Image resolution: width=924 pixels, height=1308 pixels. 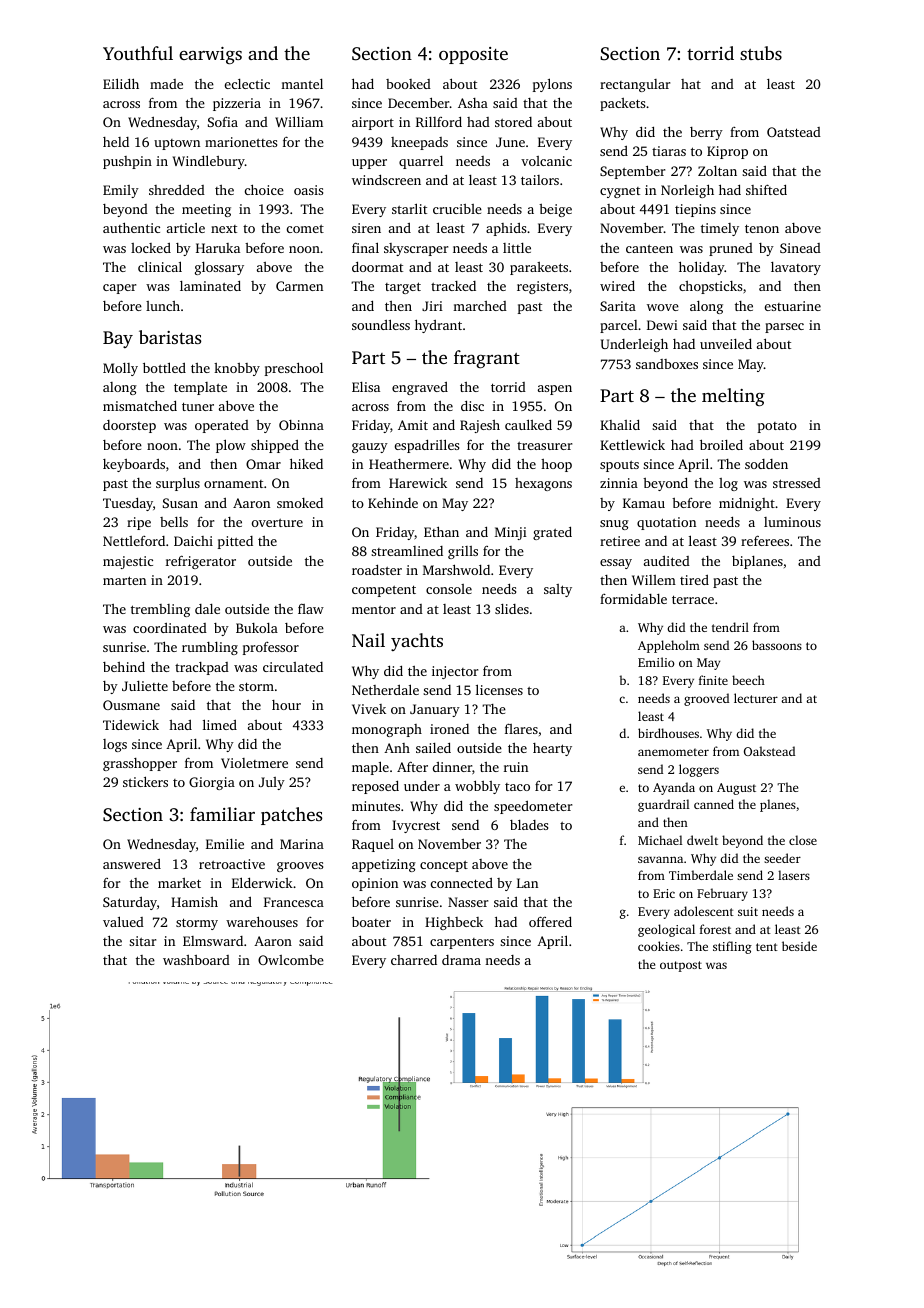 I want to click on booked, so click(x=408, y=84).
